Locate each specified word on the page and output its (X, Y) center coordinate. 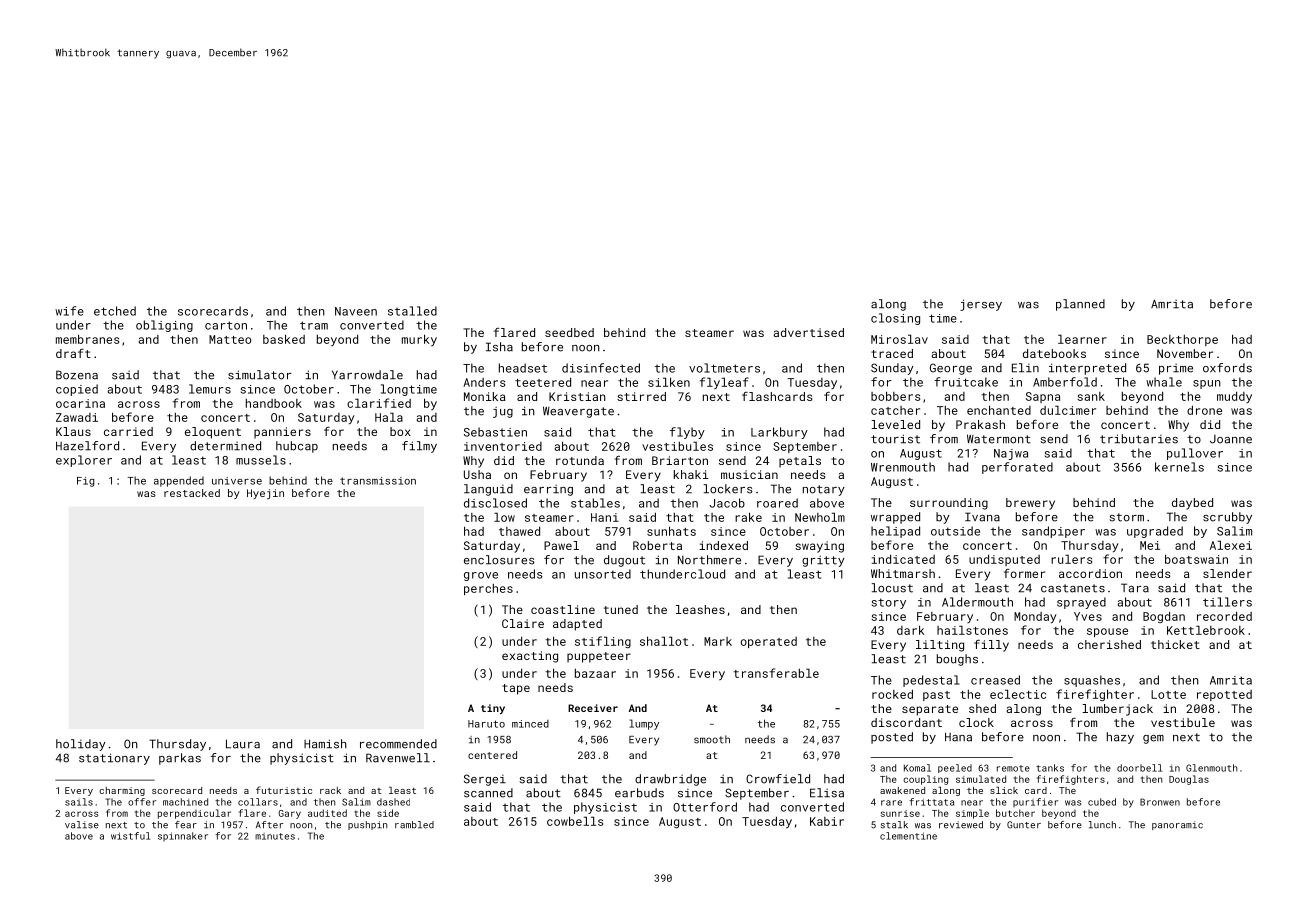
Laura (243, 744)
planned (1080, 305)
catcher (895, 410)
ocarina (80, 403)
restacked (192, 493)
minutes (275, 836)
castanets (1073, 588)
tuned (621, 609)
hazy (1120, 738)
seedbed (569, 332)
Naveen (356, 311)
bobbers (895, 396)
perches (488, 589)
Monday (1035, 618)
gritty (823, 561)
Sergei (485, 780)
